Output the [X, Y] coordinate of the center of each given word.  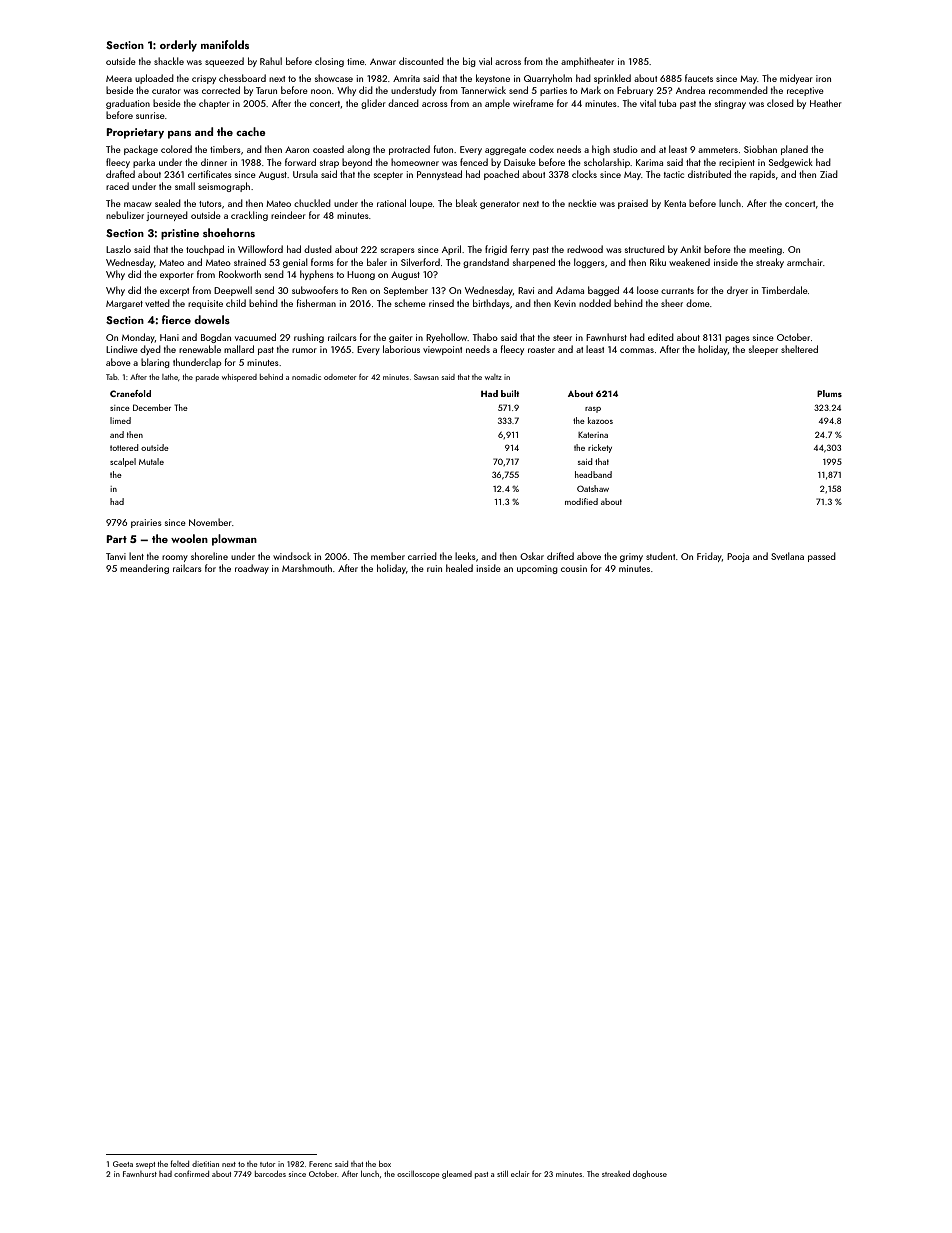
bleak [466, 203]
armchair [805, 262]
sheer [672, 303]
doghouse [650, 1175]
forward [300, 162]
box [385, 1164]
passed [822, 557]
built [510, 393]
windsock [292, 556]
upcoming [537, 569]
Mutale [151, 461]
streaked [616, 1174]
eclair [520, 1174]
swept [145, 1165]
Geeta [123, 1164]
